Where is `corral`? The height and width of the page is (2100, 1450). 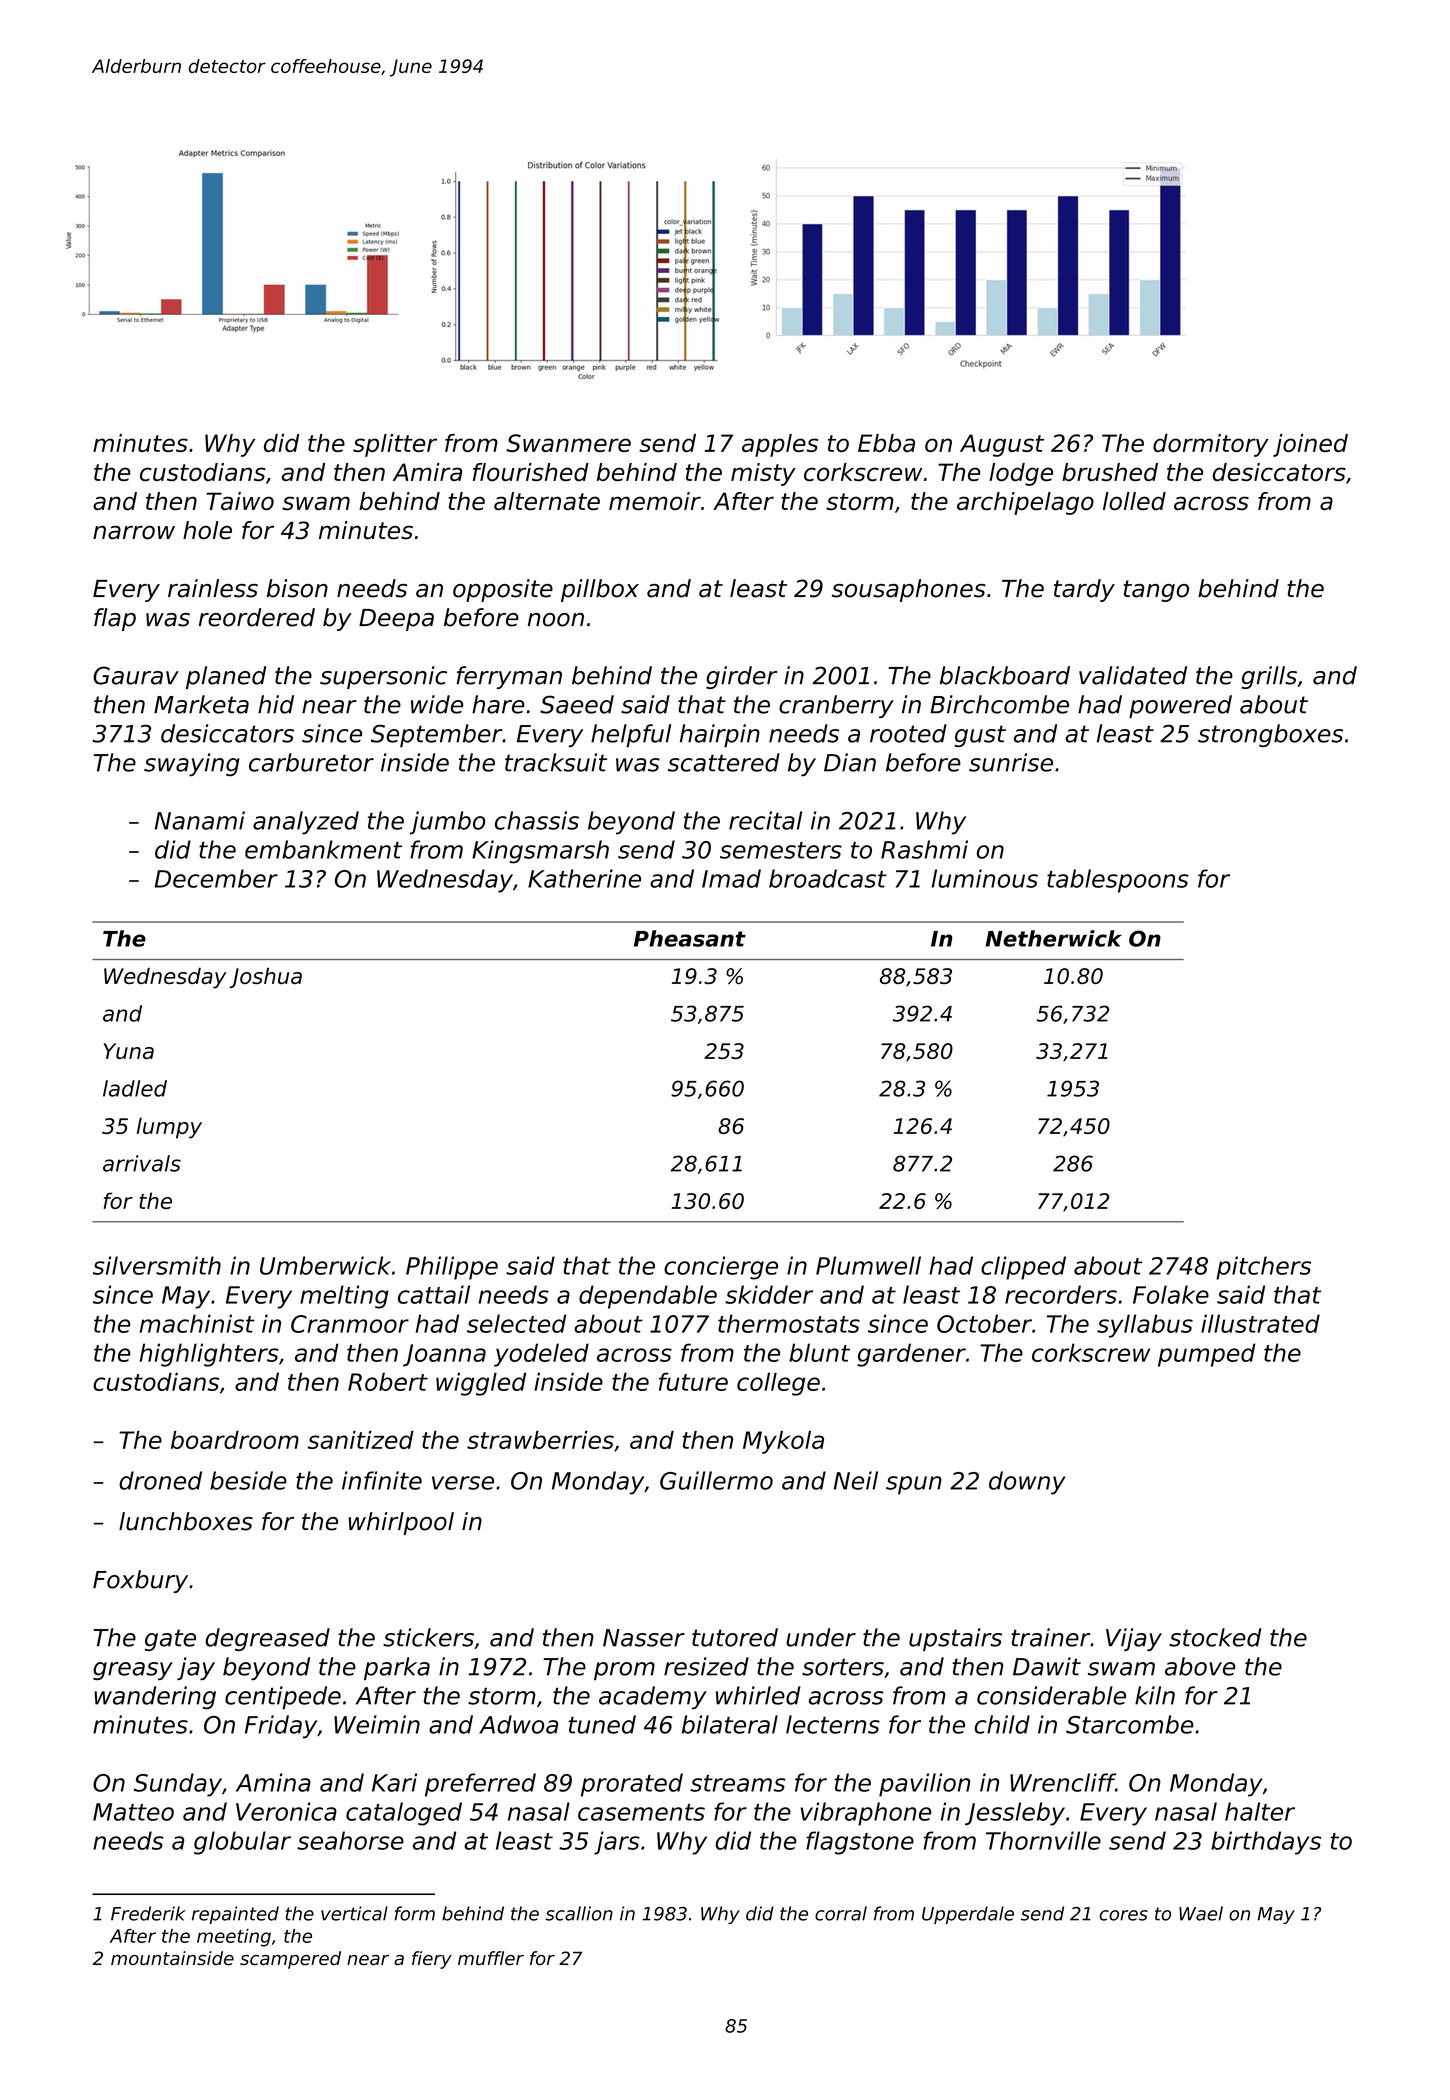 corral is located at coordinates (841, 1913).
